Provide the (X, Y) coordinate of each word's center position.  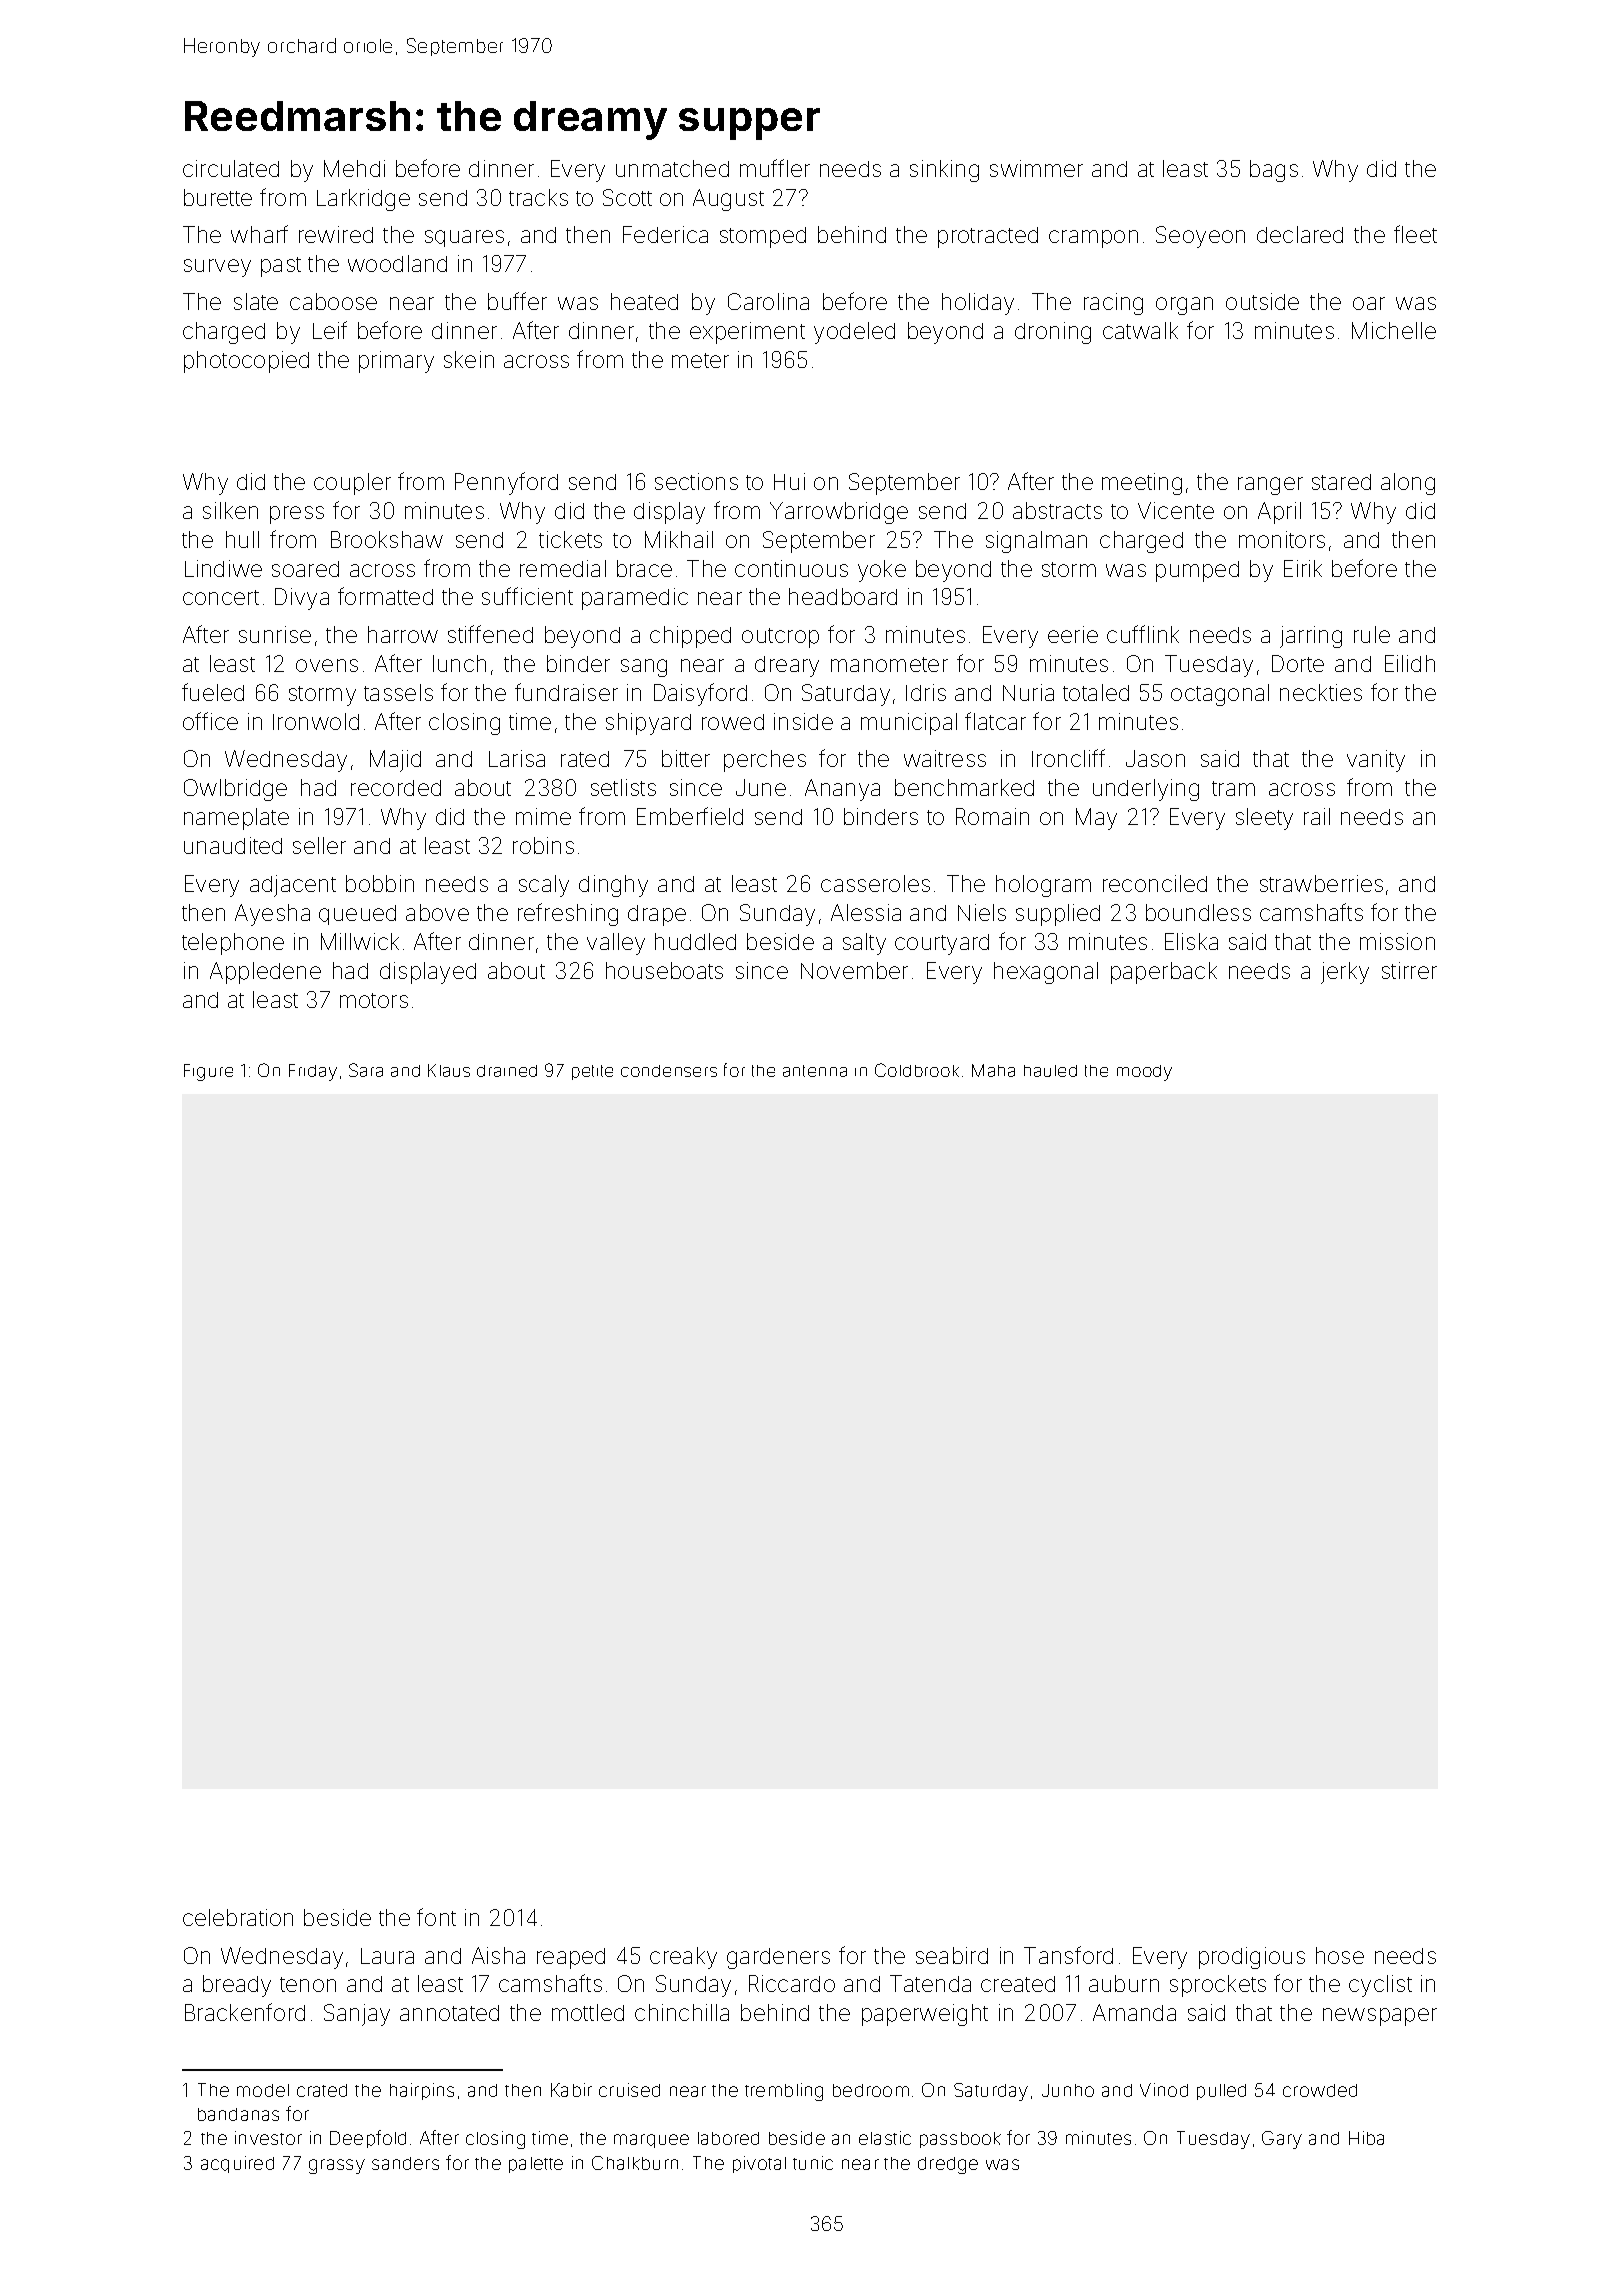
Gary (1282, 2140)
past (281, 267)
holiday (978, 304)
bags (1274, 171)
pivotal (759, 2164)
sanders (405, 2163)
